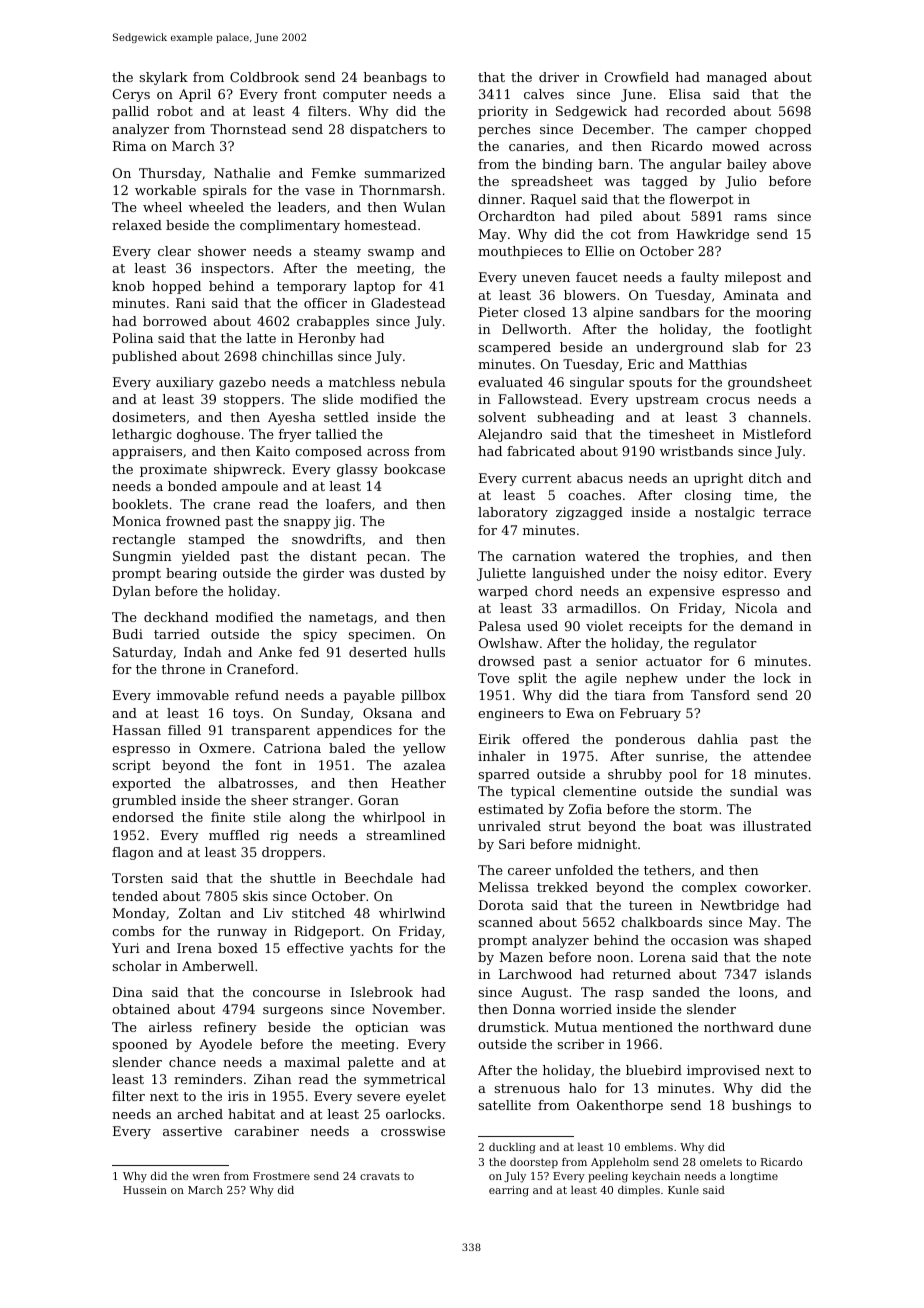 This screenshot has width=924, height=1308. I want to click on Heather, so click(418, 783).
